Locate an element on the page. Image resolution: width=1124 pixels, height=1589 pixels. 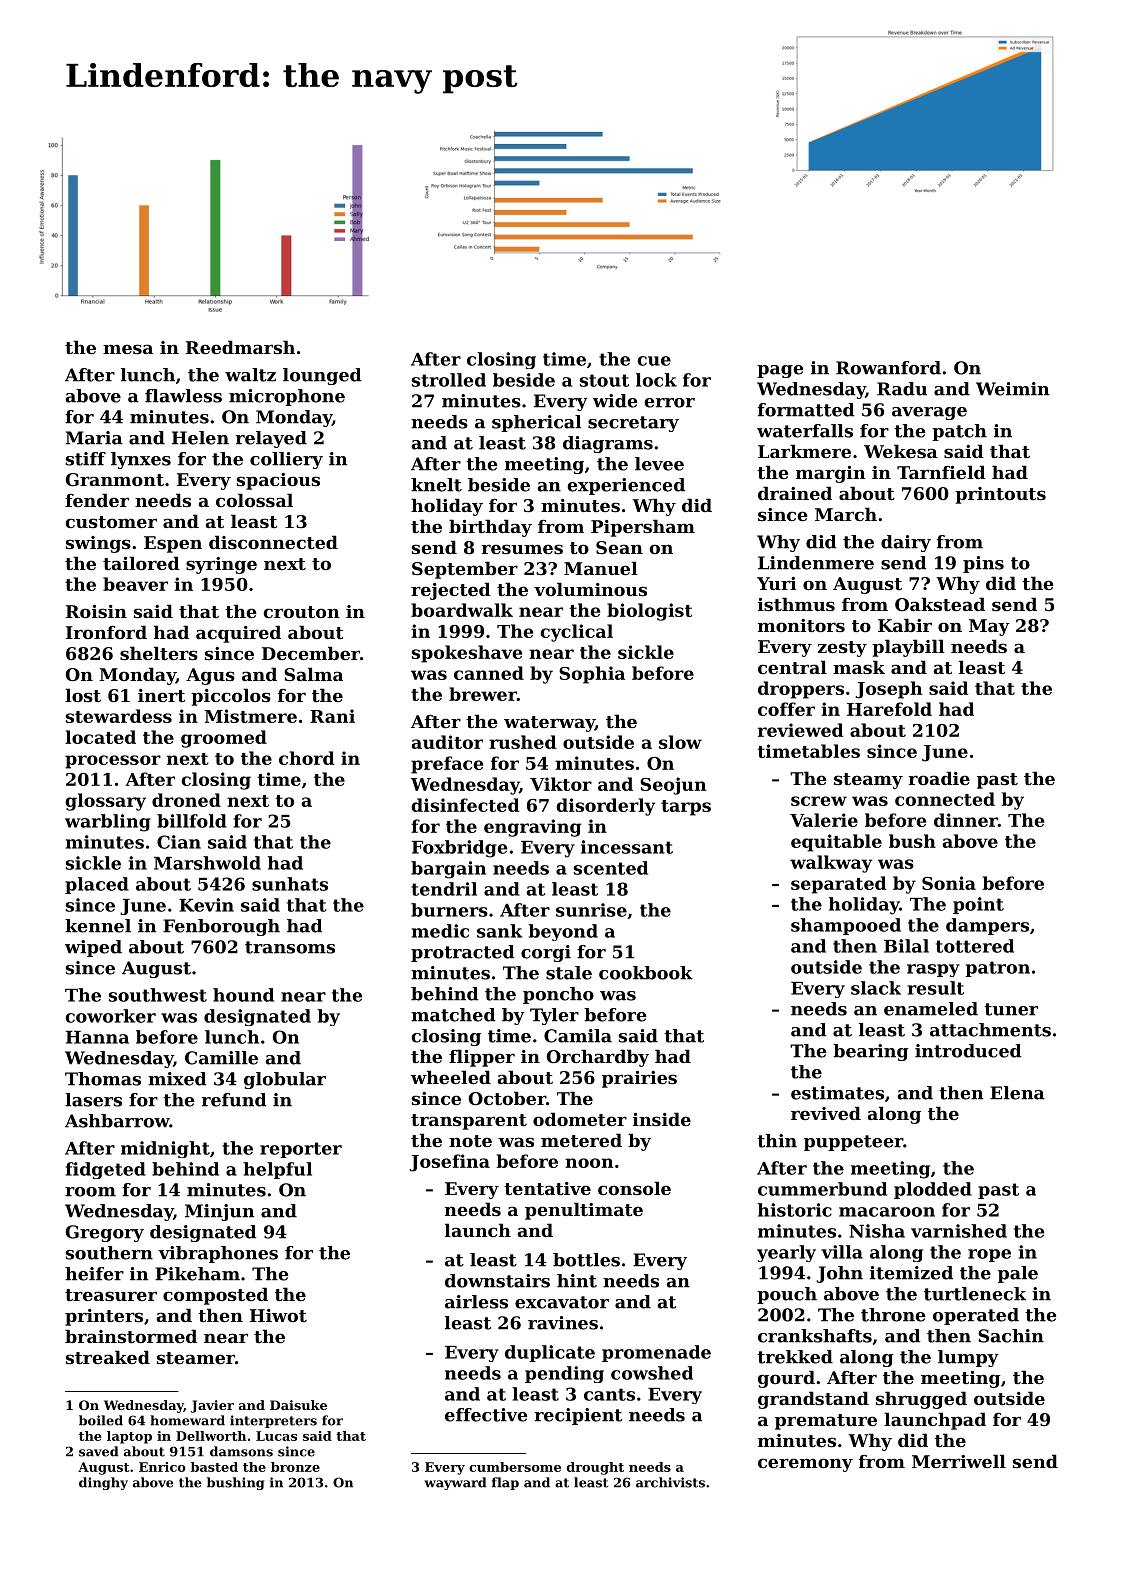
protracted is located at coordinates (462, 953).
